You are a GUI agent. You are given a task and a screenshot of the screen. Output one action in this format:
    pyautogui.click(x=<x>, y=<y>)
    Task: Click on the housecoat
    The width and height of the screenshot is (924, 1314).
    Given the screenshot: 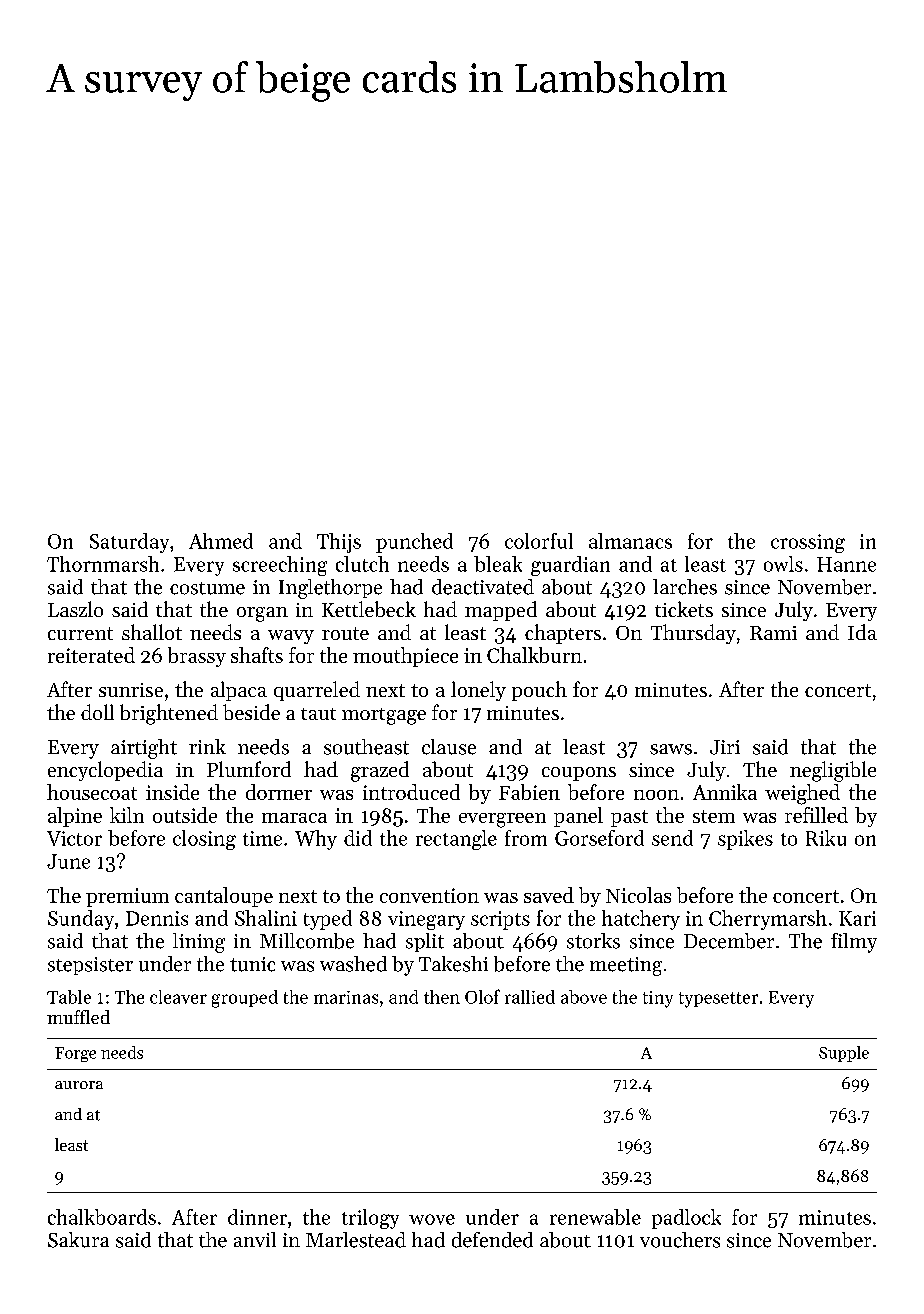 What is the action you would take?
    pyautogui.click(x=92, y=792)
